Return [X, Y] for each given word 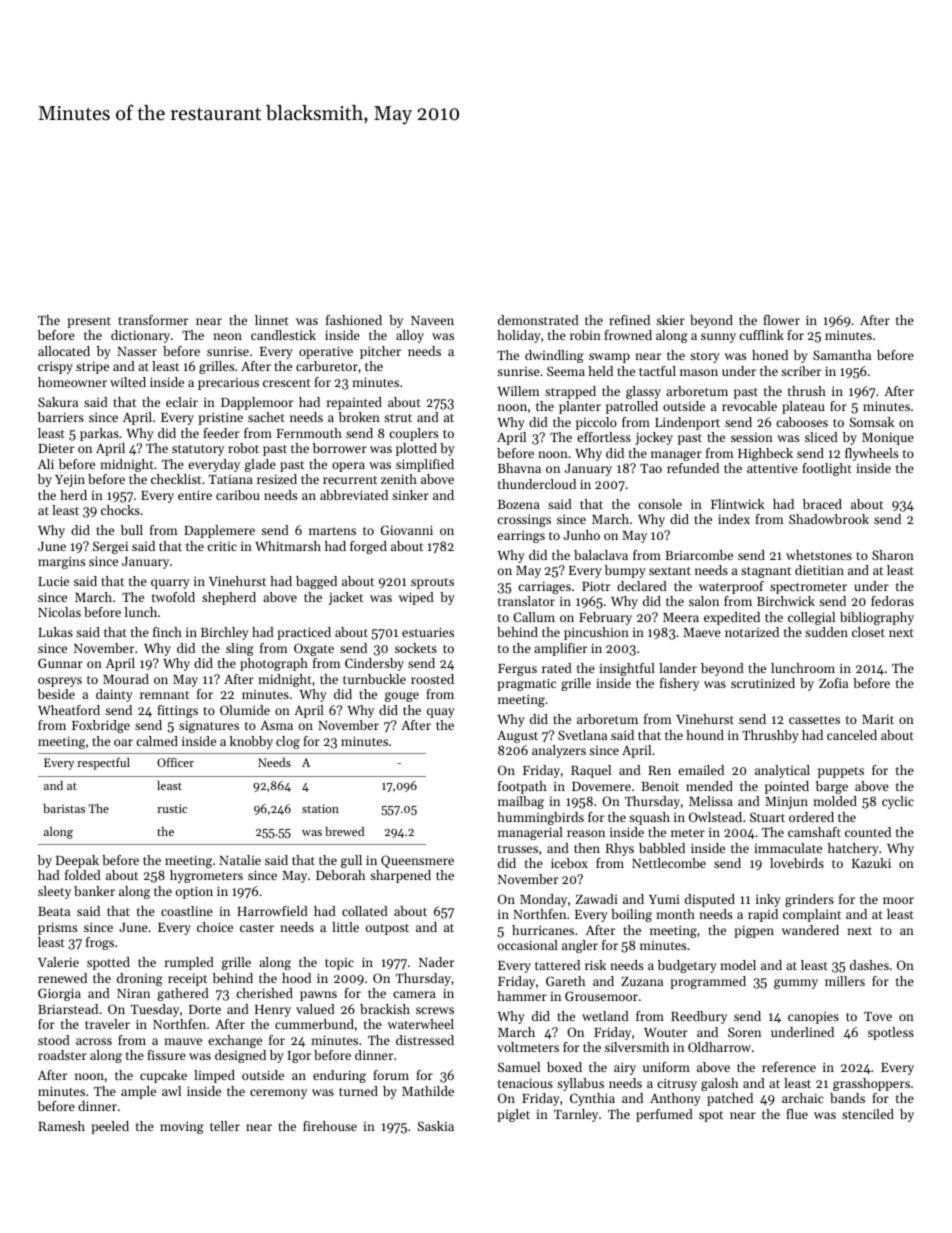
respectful [103, 764]
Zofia [833, 683]
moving [182, 1128]
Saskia [436, 1126]
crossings [524, 521]
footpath [522, 787]
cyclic [898, 802]
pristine [220, 419]
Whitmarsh [288, 546]
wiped [416, 598]
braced [822, 504]
